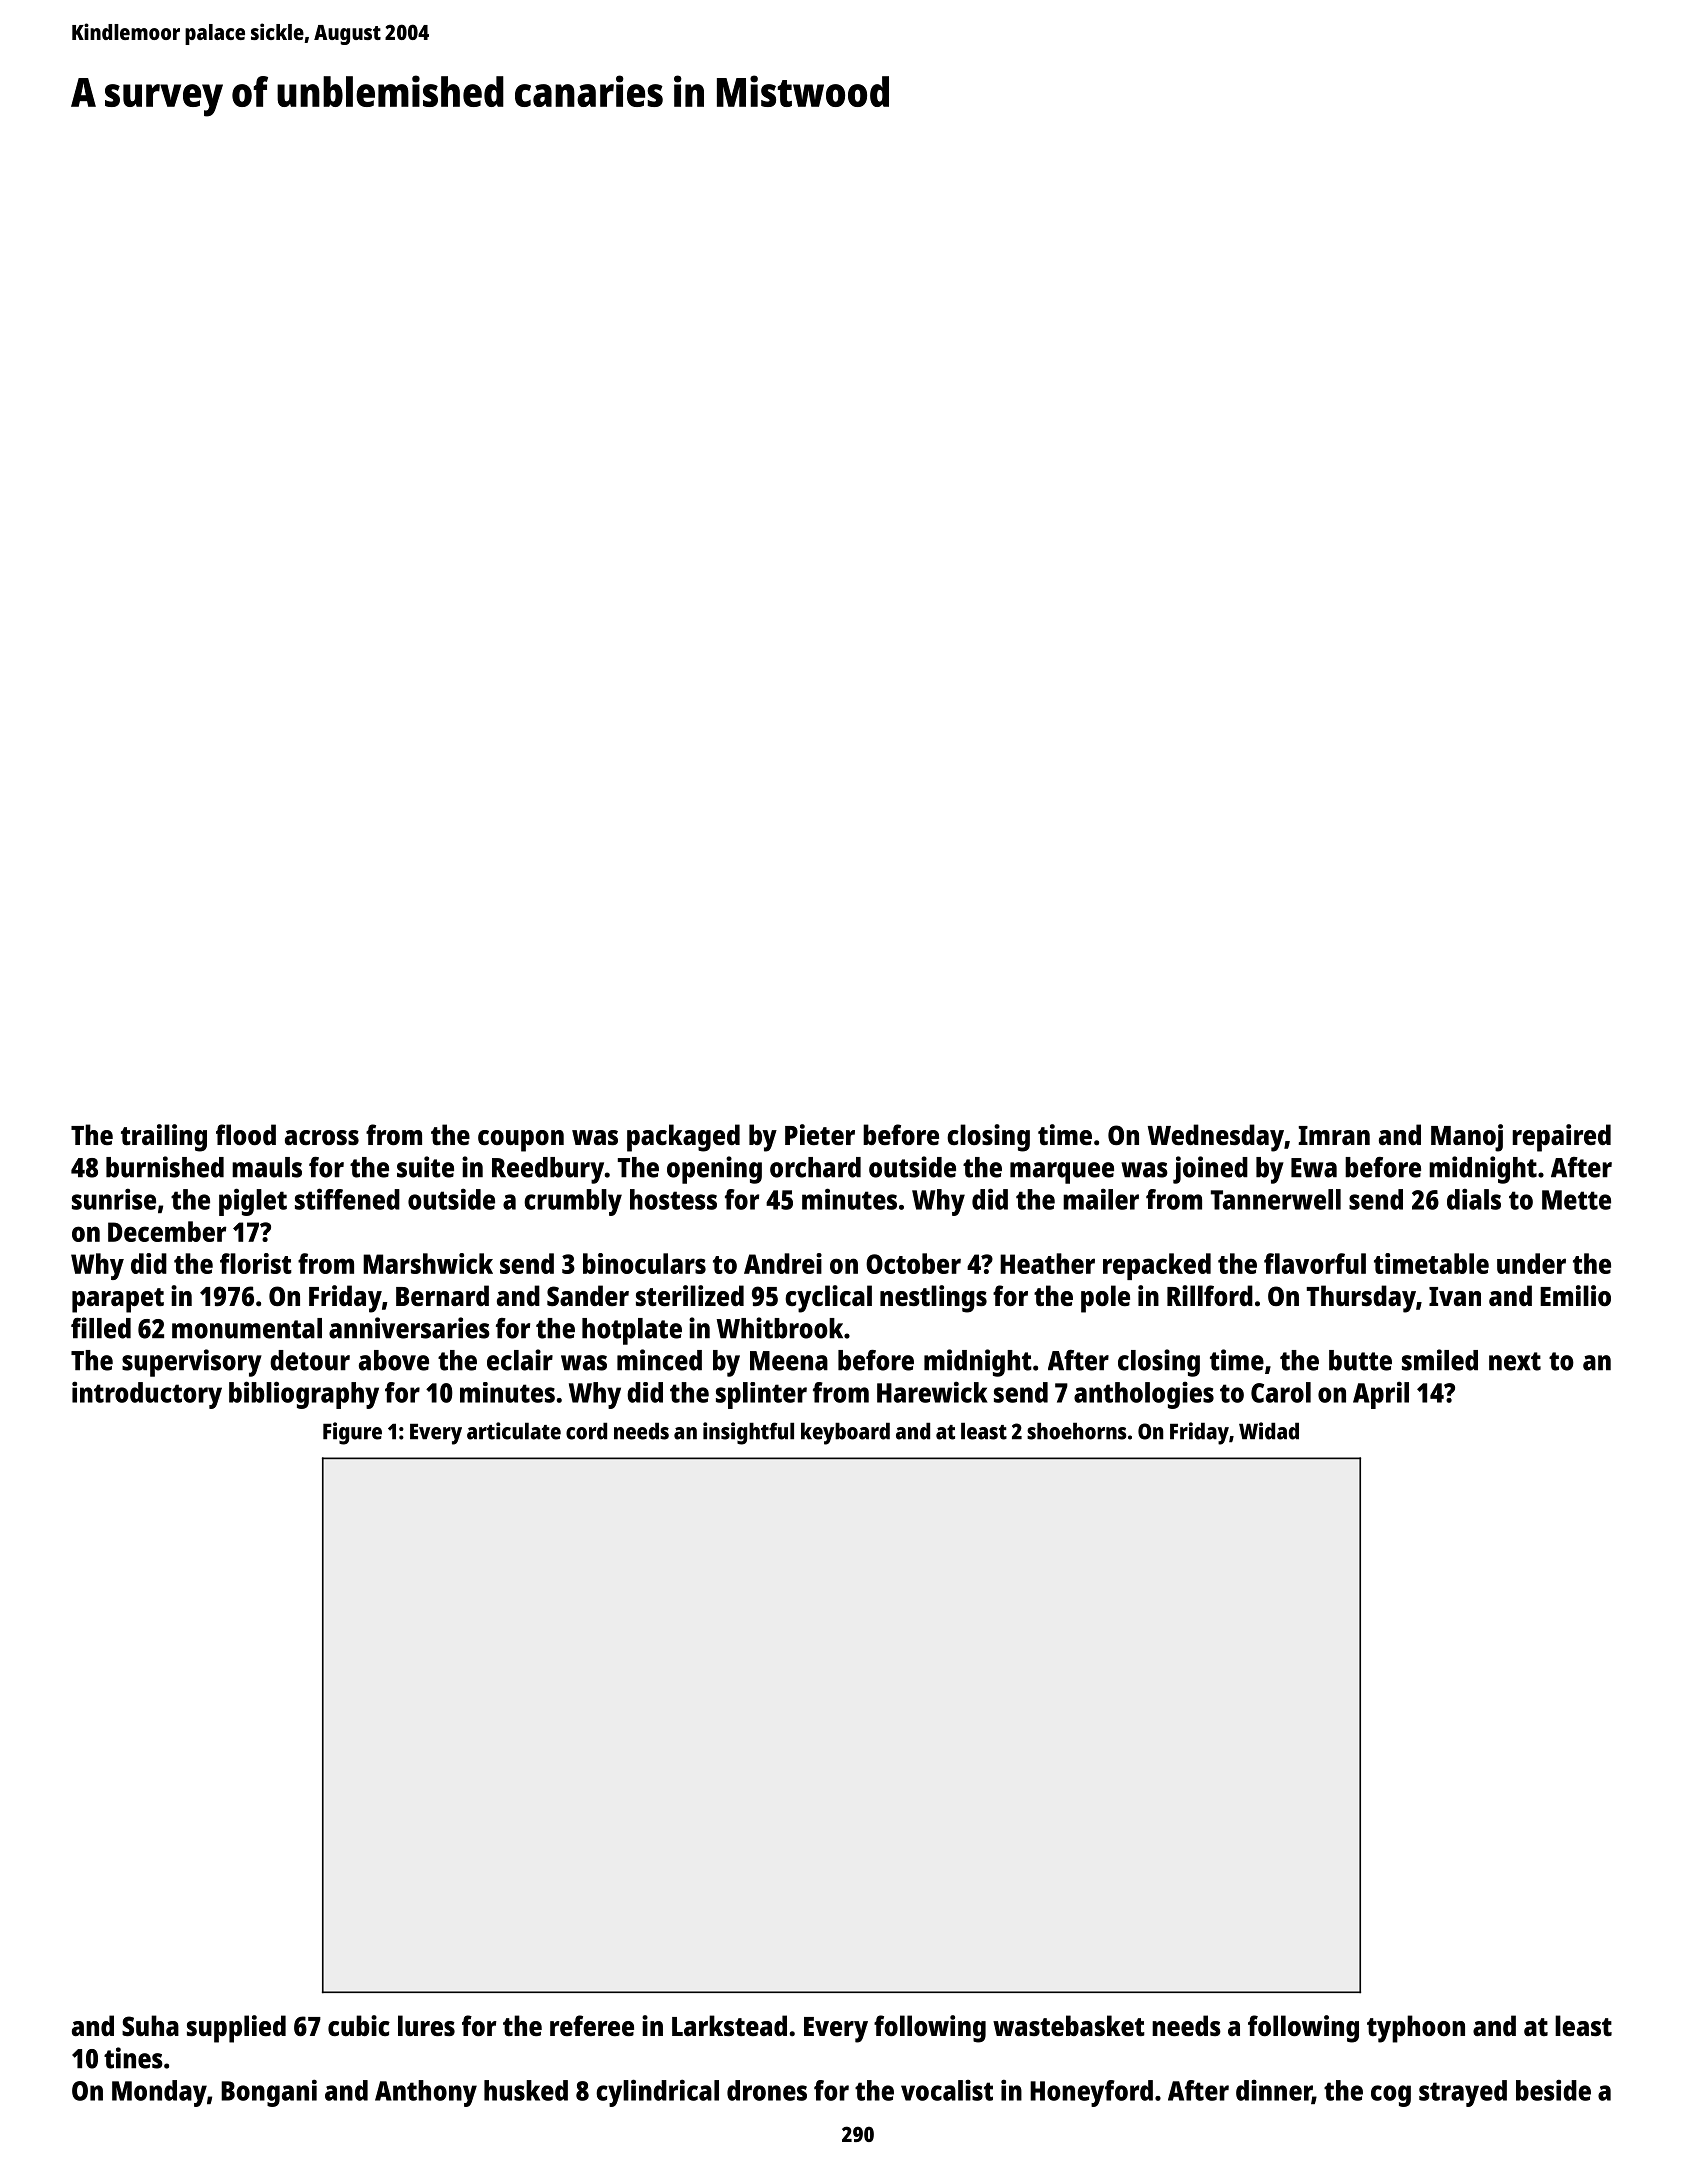 This screenshot has height=2178, width=1683. I want to click on flood, so click(246, 1135).
